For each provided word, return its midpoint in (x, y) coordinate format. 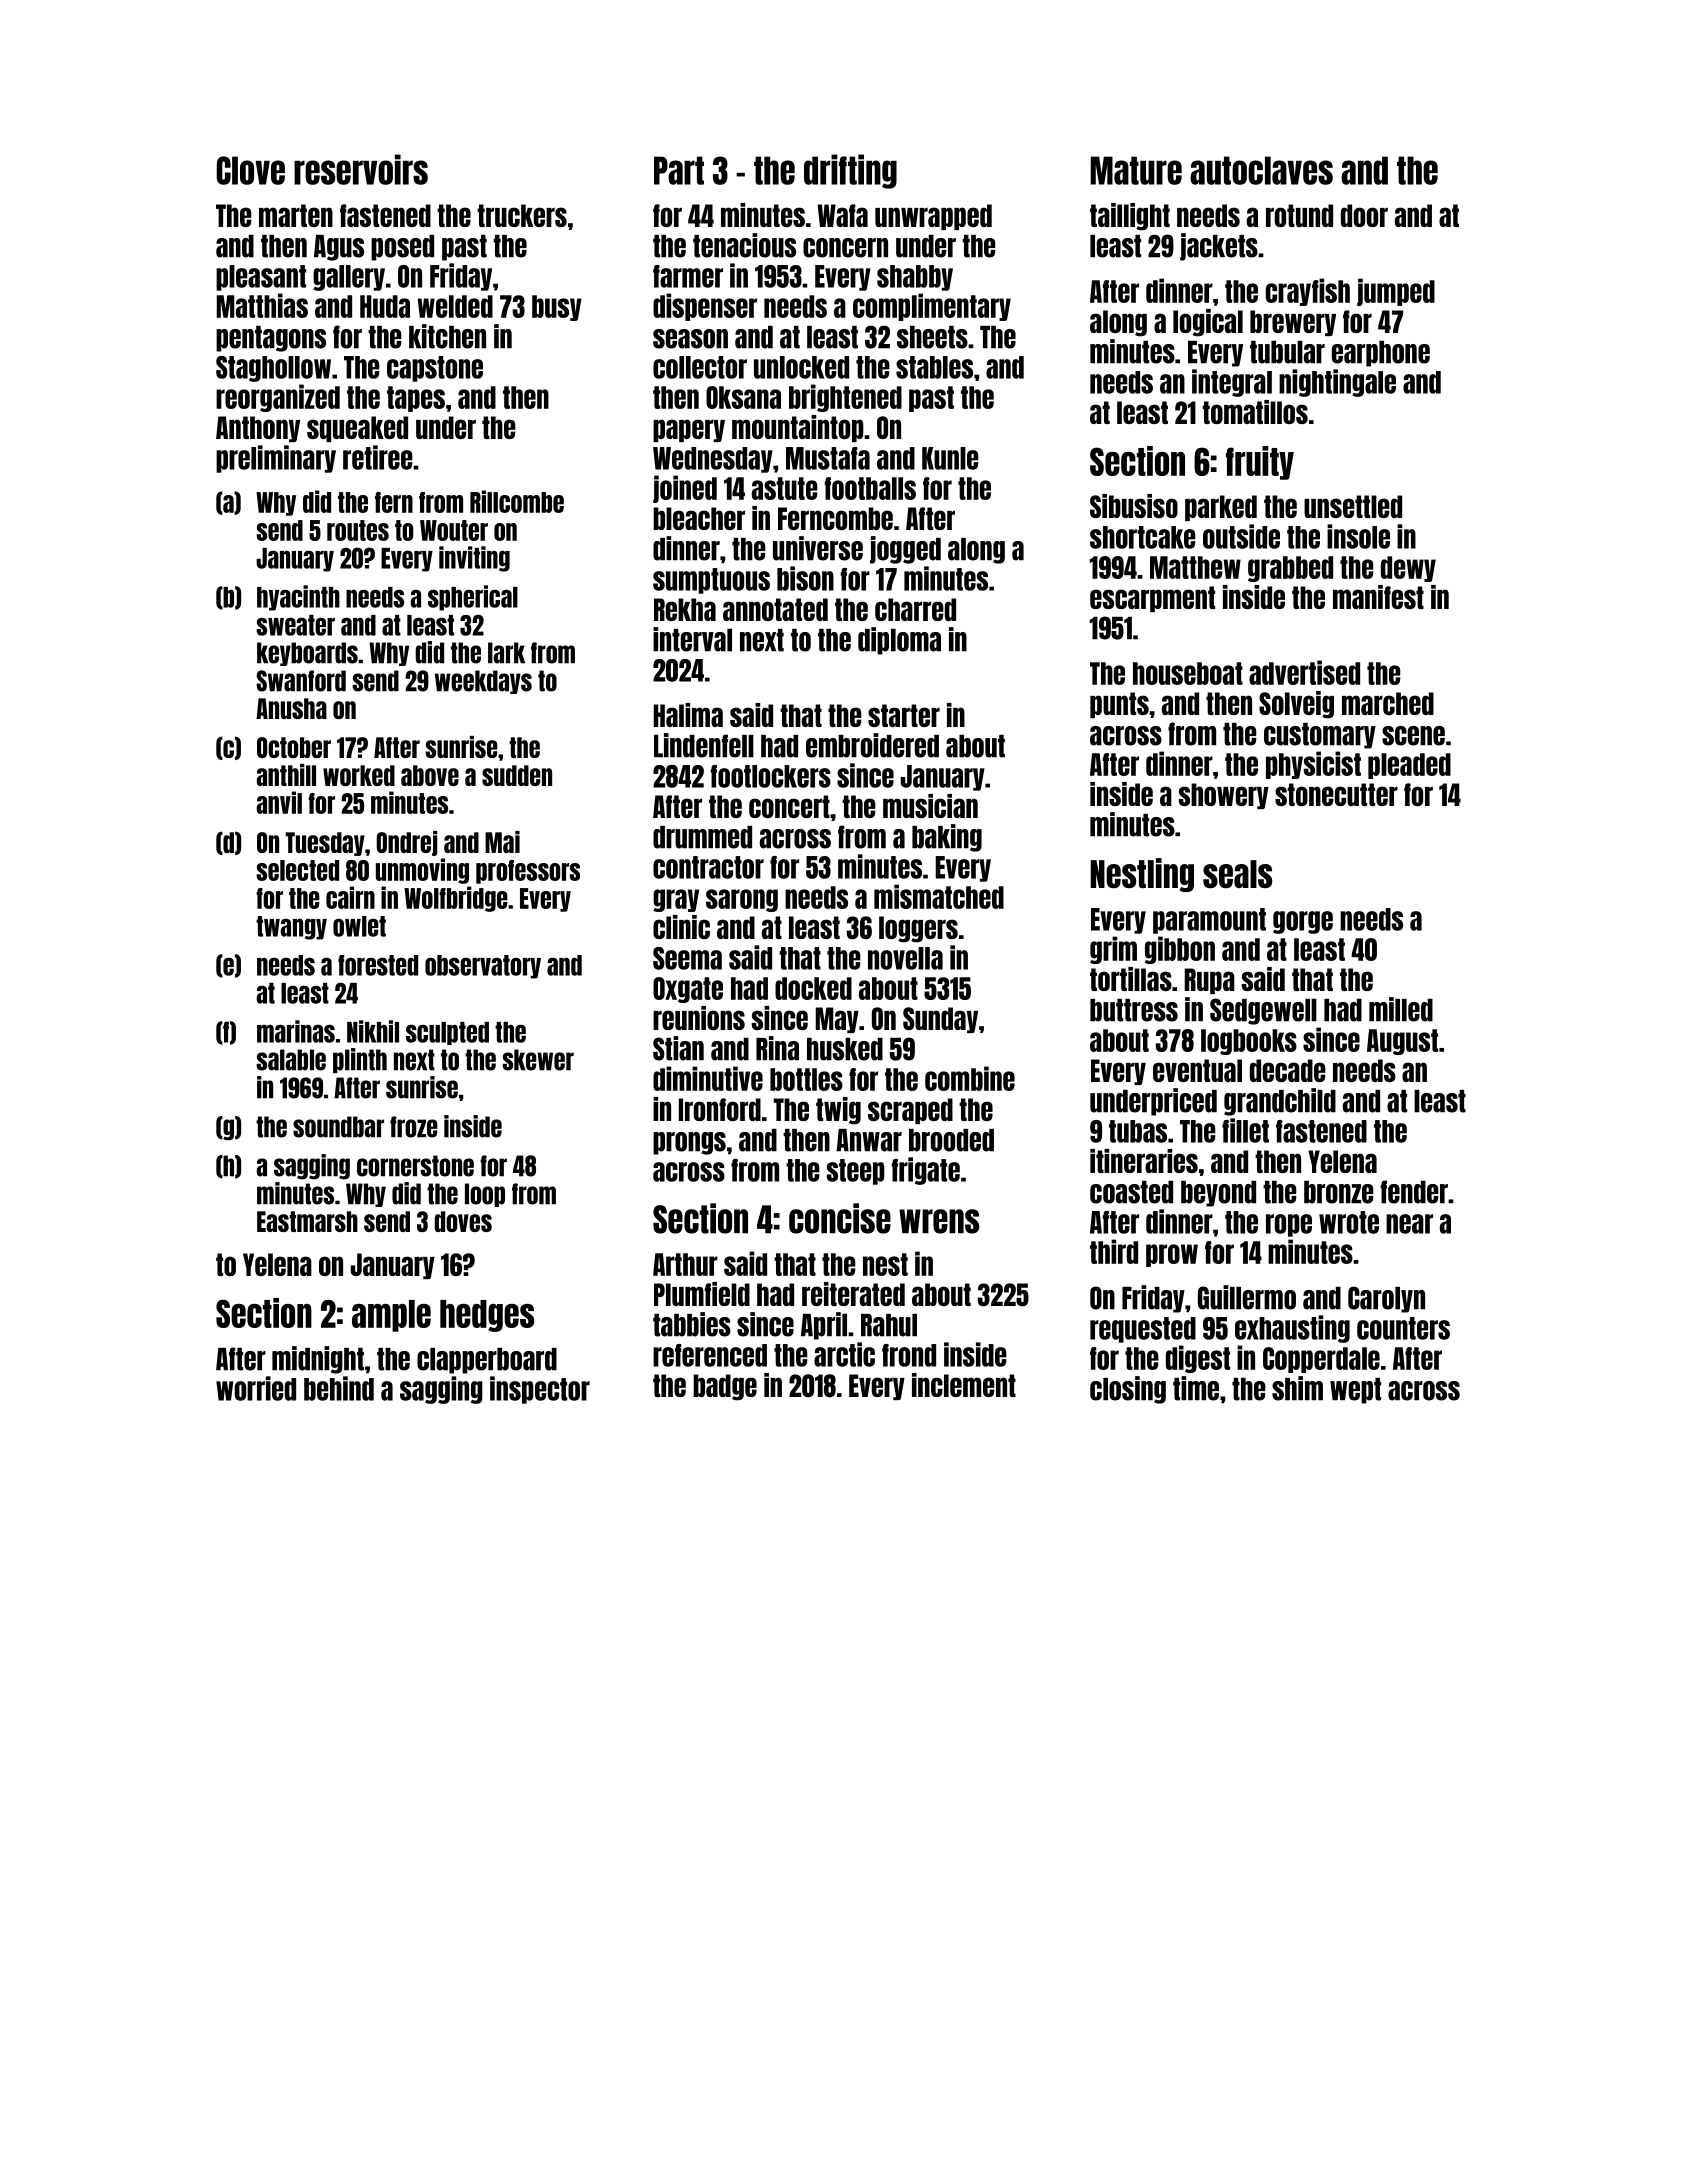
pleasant (261, 278)
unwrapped (933, 217)
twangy (291, 928)
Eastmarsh (307, 1221)
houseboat (1188, 673)
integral (1232, 383)
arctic (844, 1354)
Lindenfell (704, 745)
